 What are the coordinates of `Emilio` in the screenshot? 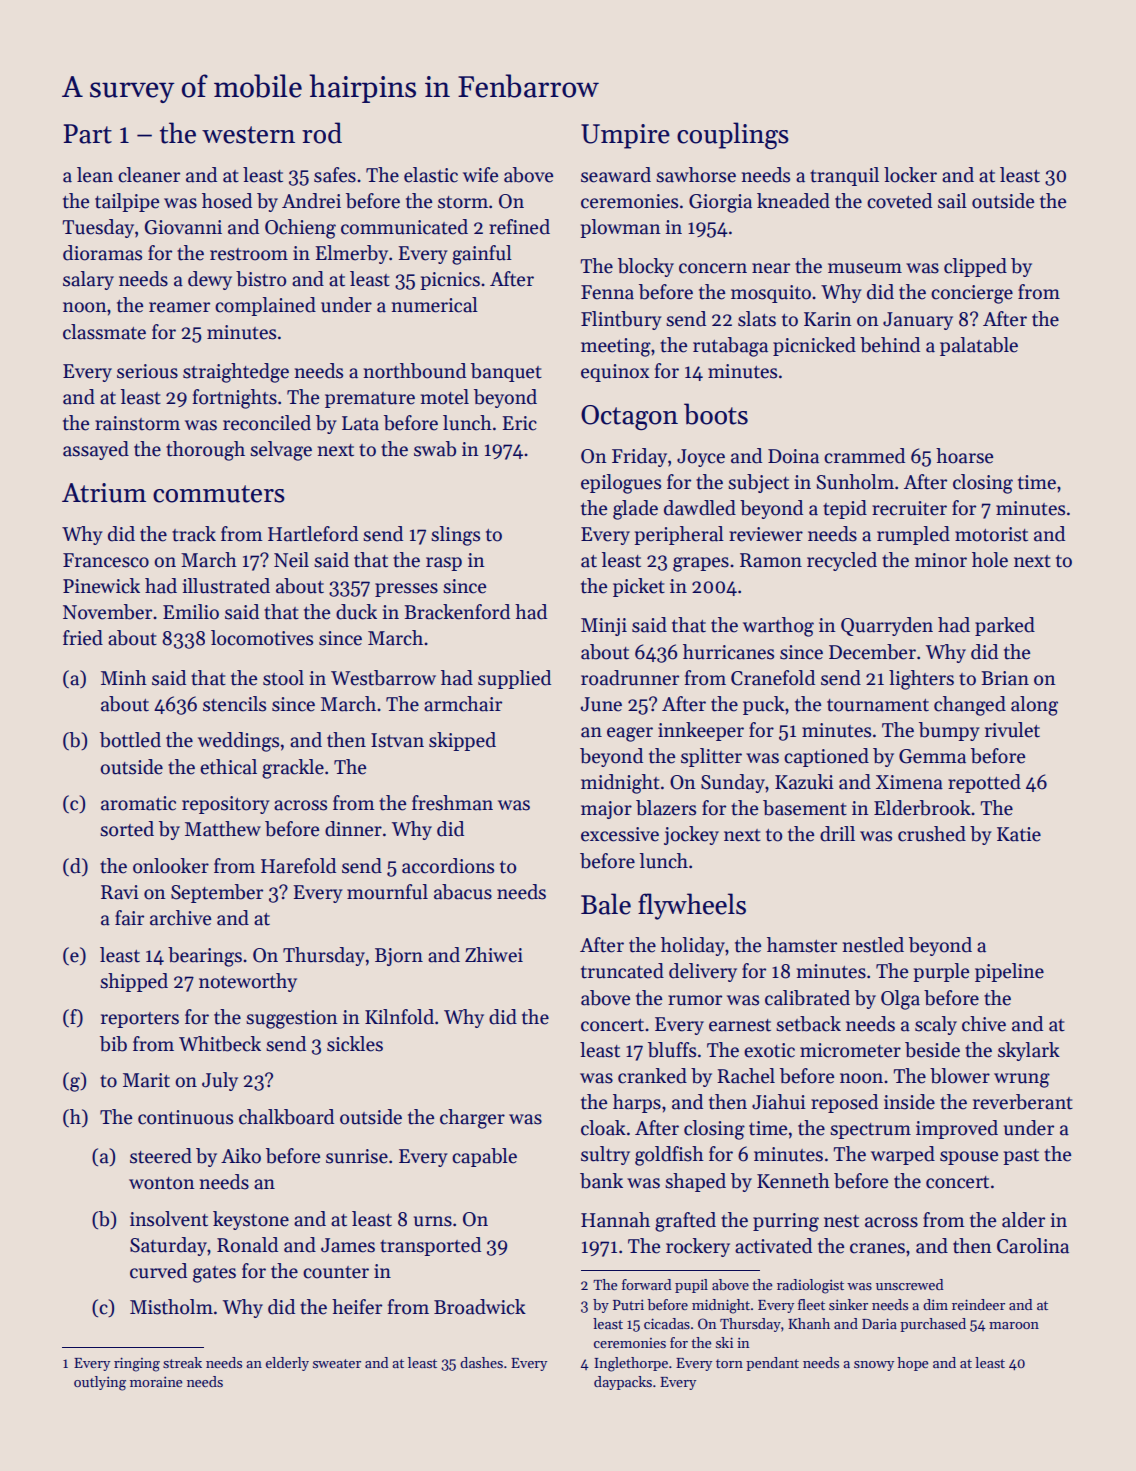 It's located at (191, 612).
